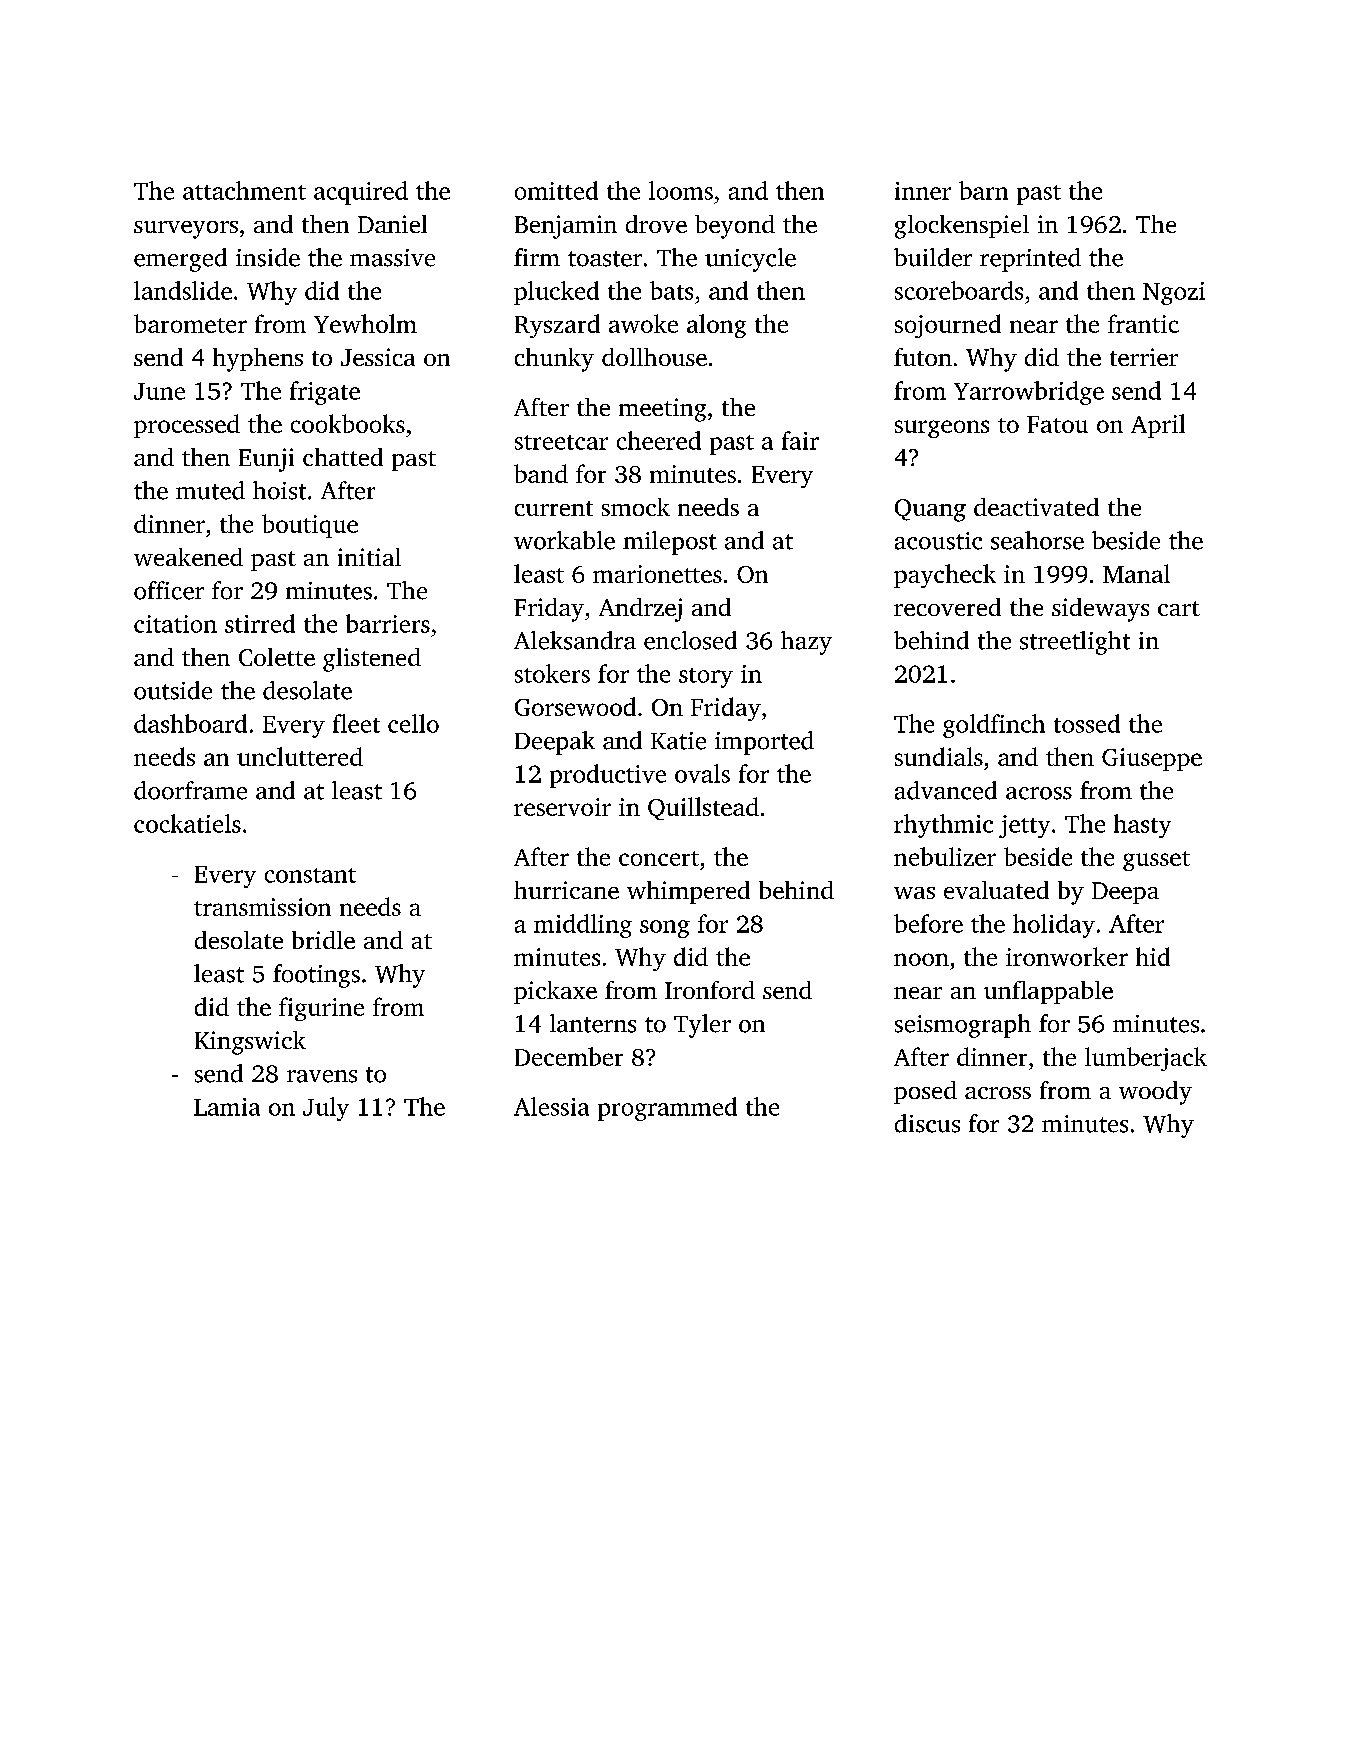 This document has height=1750, width=1352. What do you see at coordinates (1152, 759) in the document?
I see `Giuseppe` at bounding box center [1152, 759].
